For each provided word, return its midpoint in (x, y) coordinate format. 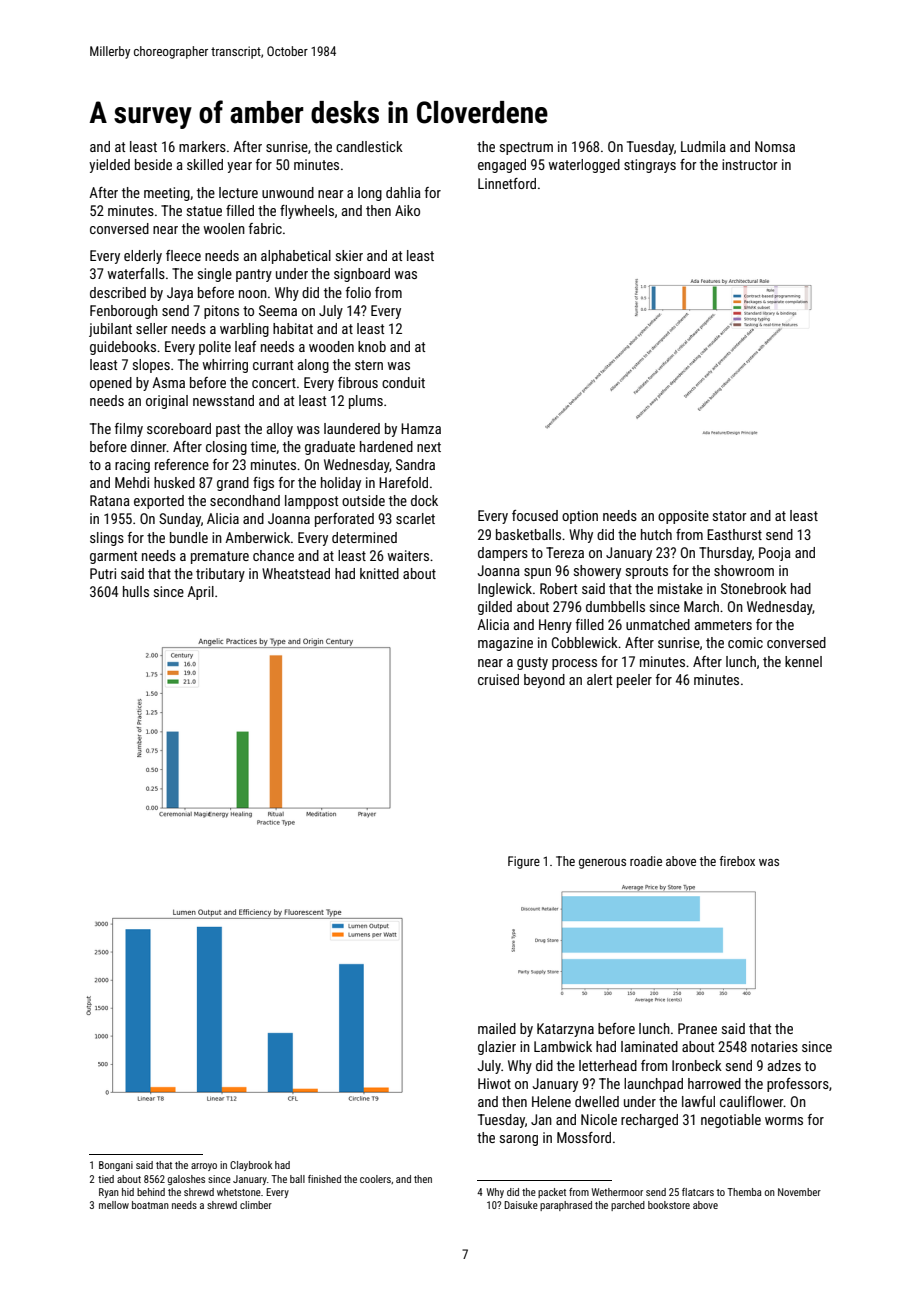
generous (602, 864)
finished (324, 1179)
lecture (238, 192)
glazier (497, 1048)
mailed (497, 1028)
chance (273, 555)
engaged (502, 166)
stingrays (650, 166)
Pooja (775, 554)
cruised (498, 679)
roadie (646, 861)
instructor (750, 164)
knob (372, 346)
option (580, 517)
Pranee (697, 1028)
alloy (280, 430)
